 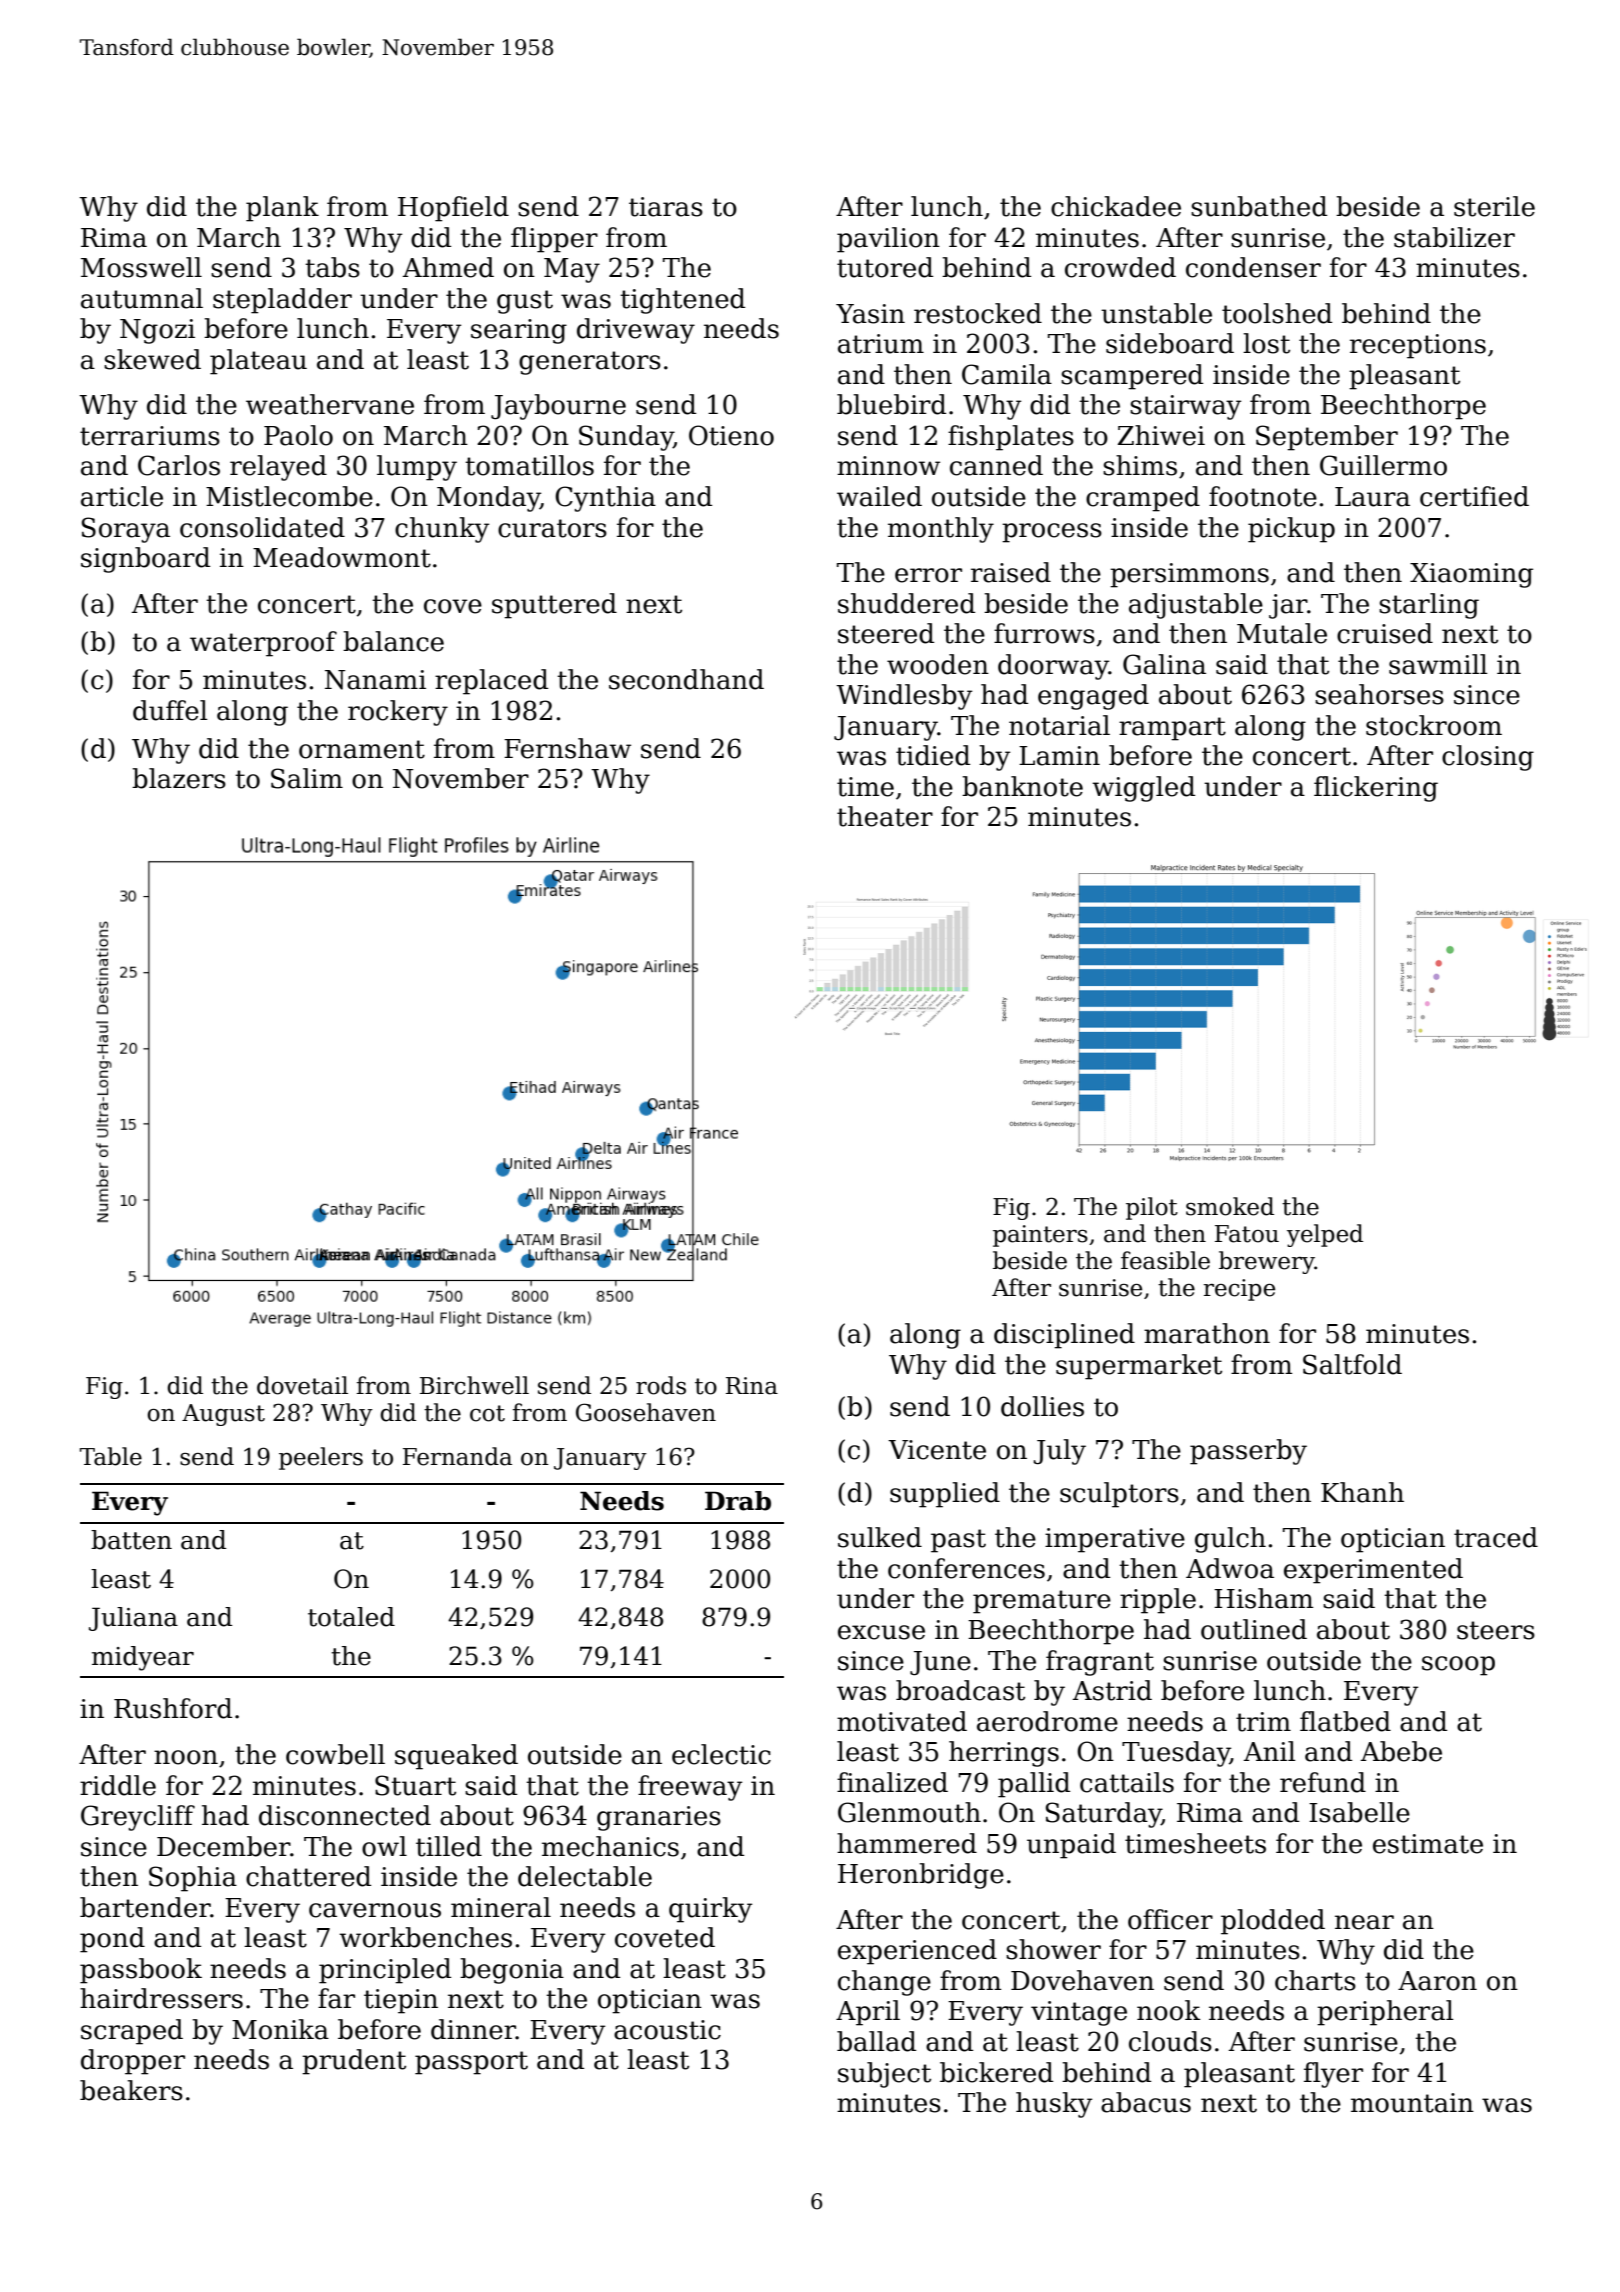 What do you see at coordinates (307, 778) in the image?
I see `Salim` at bounding box center [307, 778].
